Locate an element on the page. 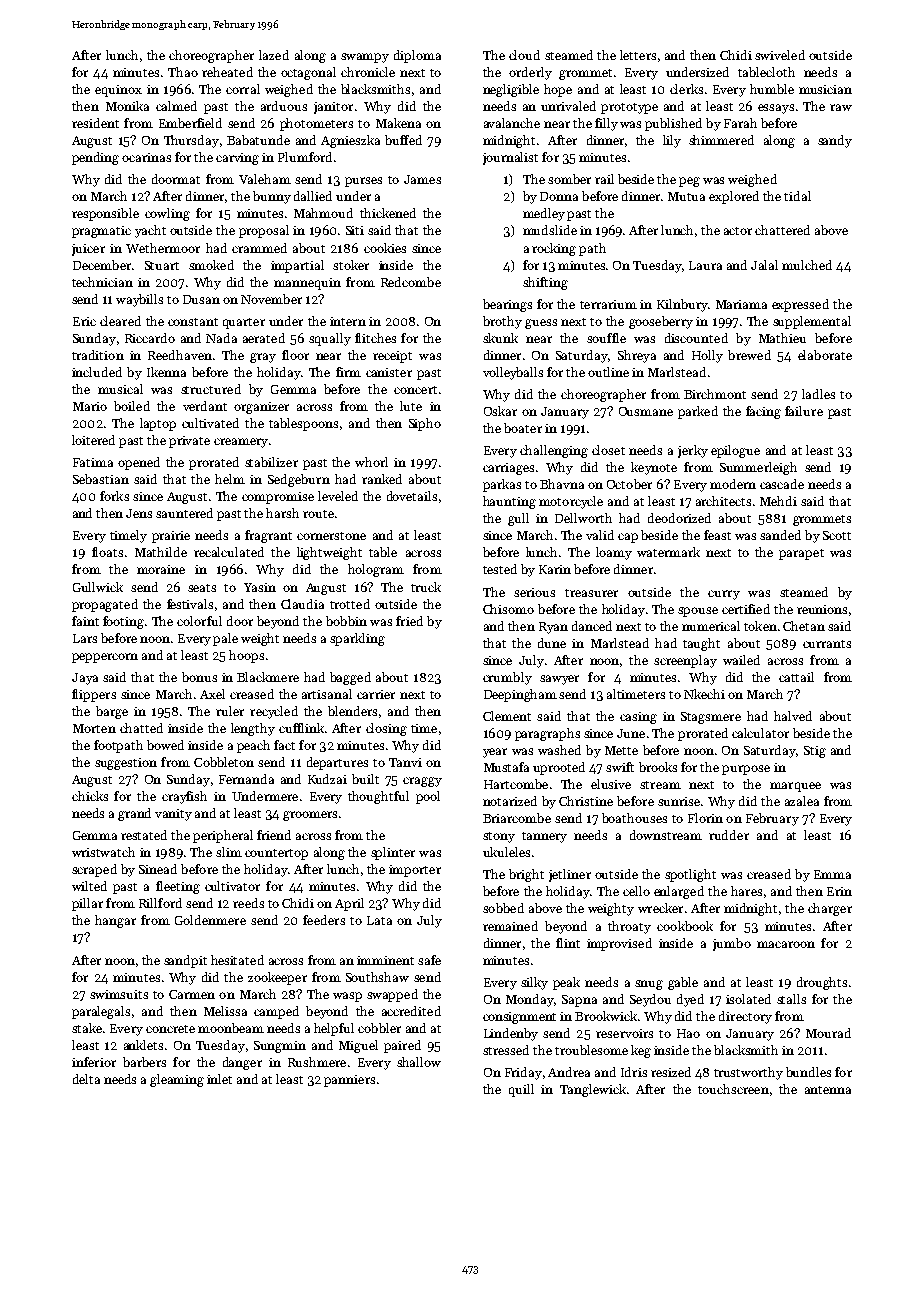 The width and height of the page is (924, 1308). supplemental is located at coordinates (812, 322).
